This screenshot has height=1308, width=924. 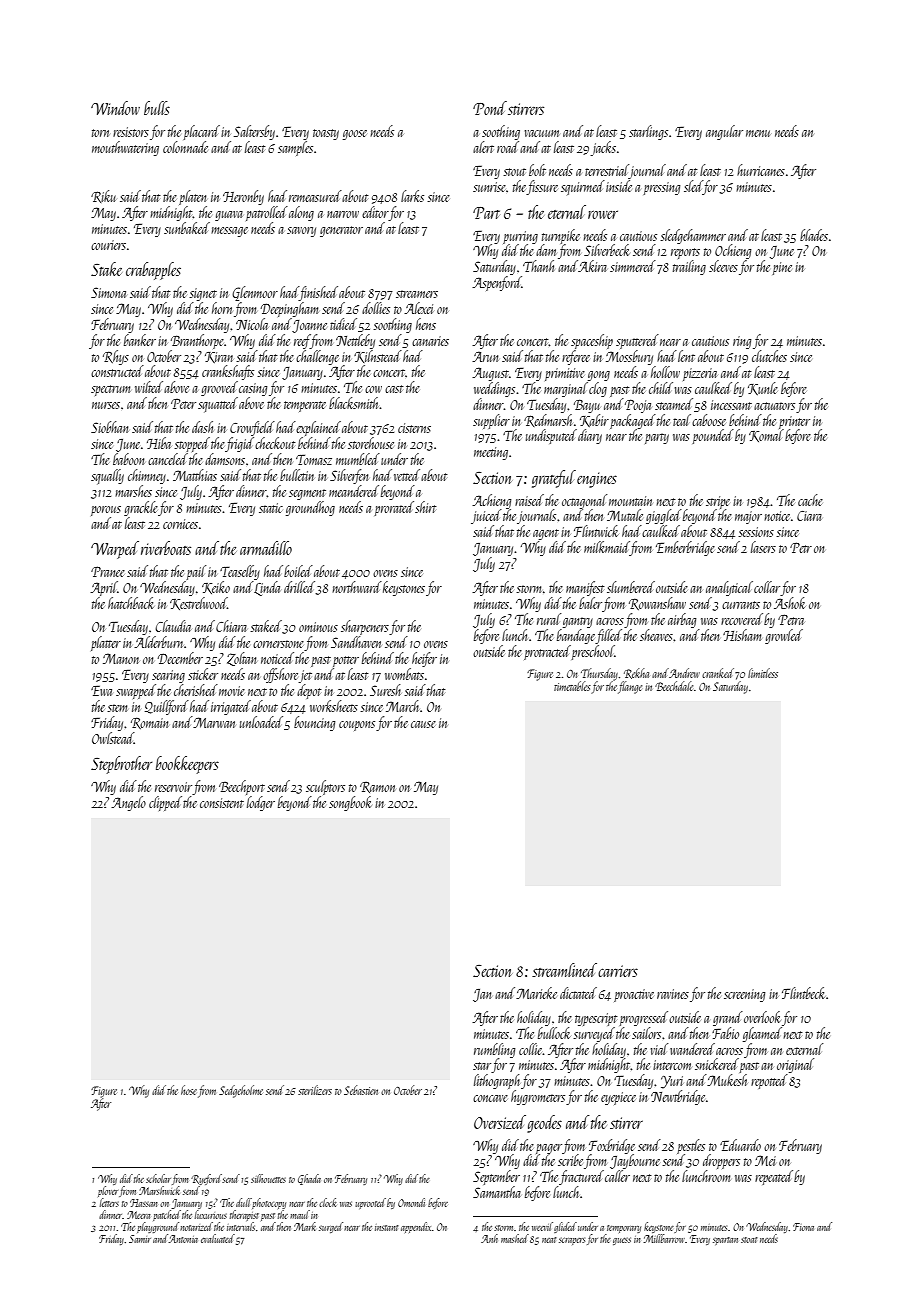 What do you see at coordinates (565, 374) in the screenshot?
I see `primitive` at bounding box center [565, 374].
